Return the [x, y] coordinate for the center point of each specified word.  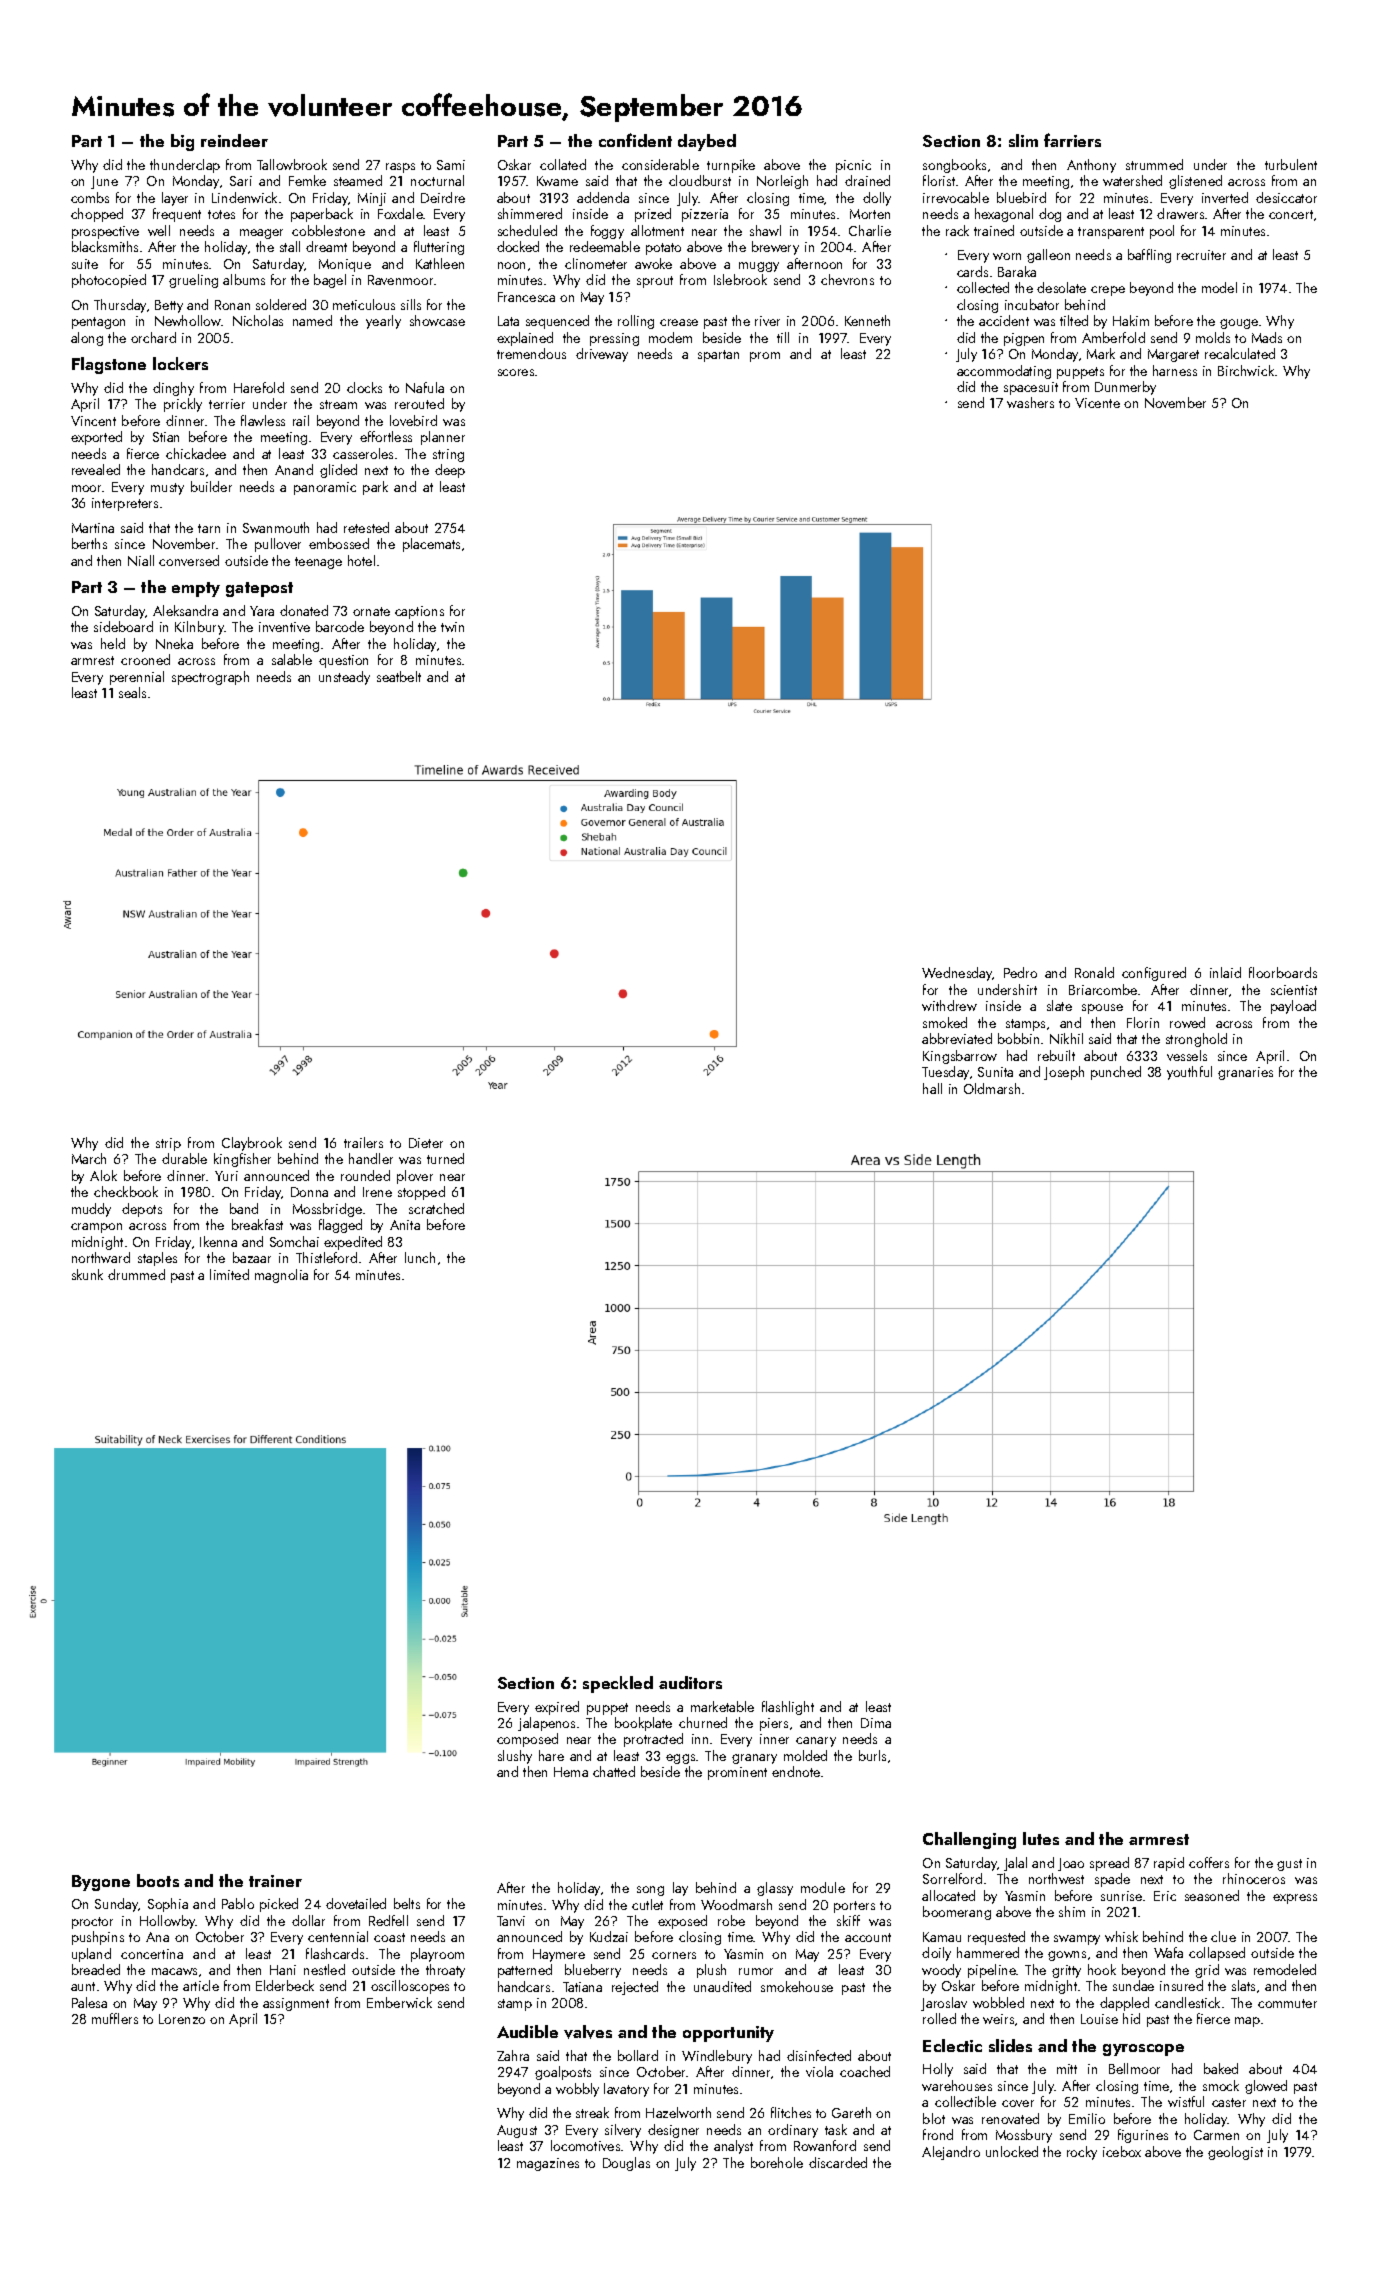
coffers [1209, 1862]
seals [132, 692]
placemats [431, 545]
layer [175, 199]
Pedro [1020, 972]
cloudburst [700, 180]
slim [1023, 140]
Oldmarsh [992, 1088]
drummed [136, 1274]
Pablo [238, 1903]
